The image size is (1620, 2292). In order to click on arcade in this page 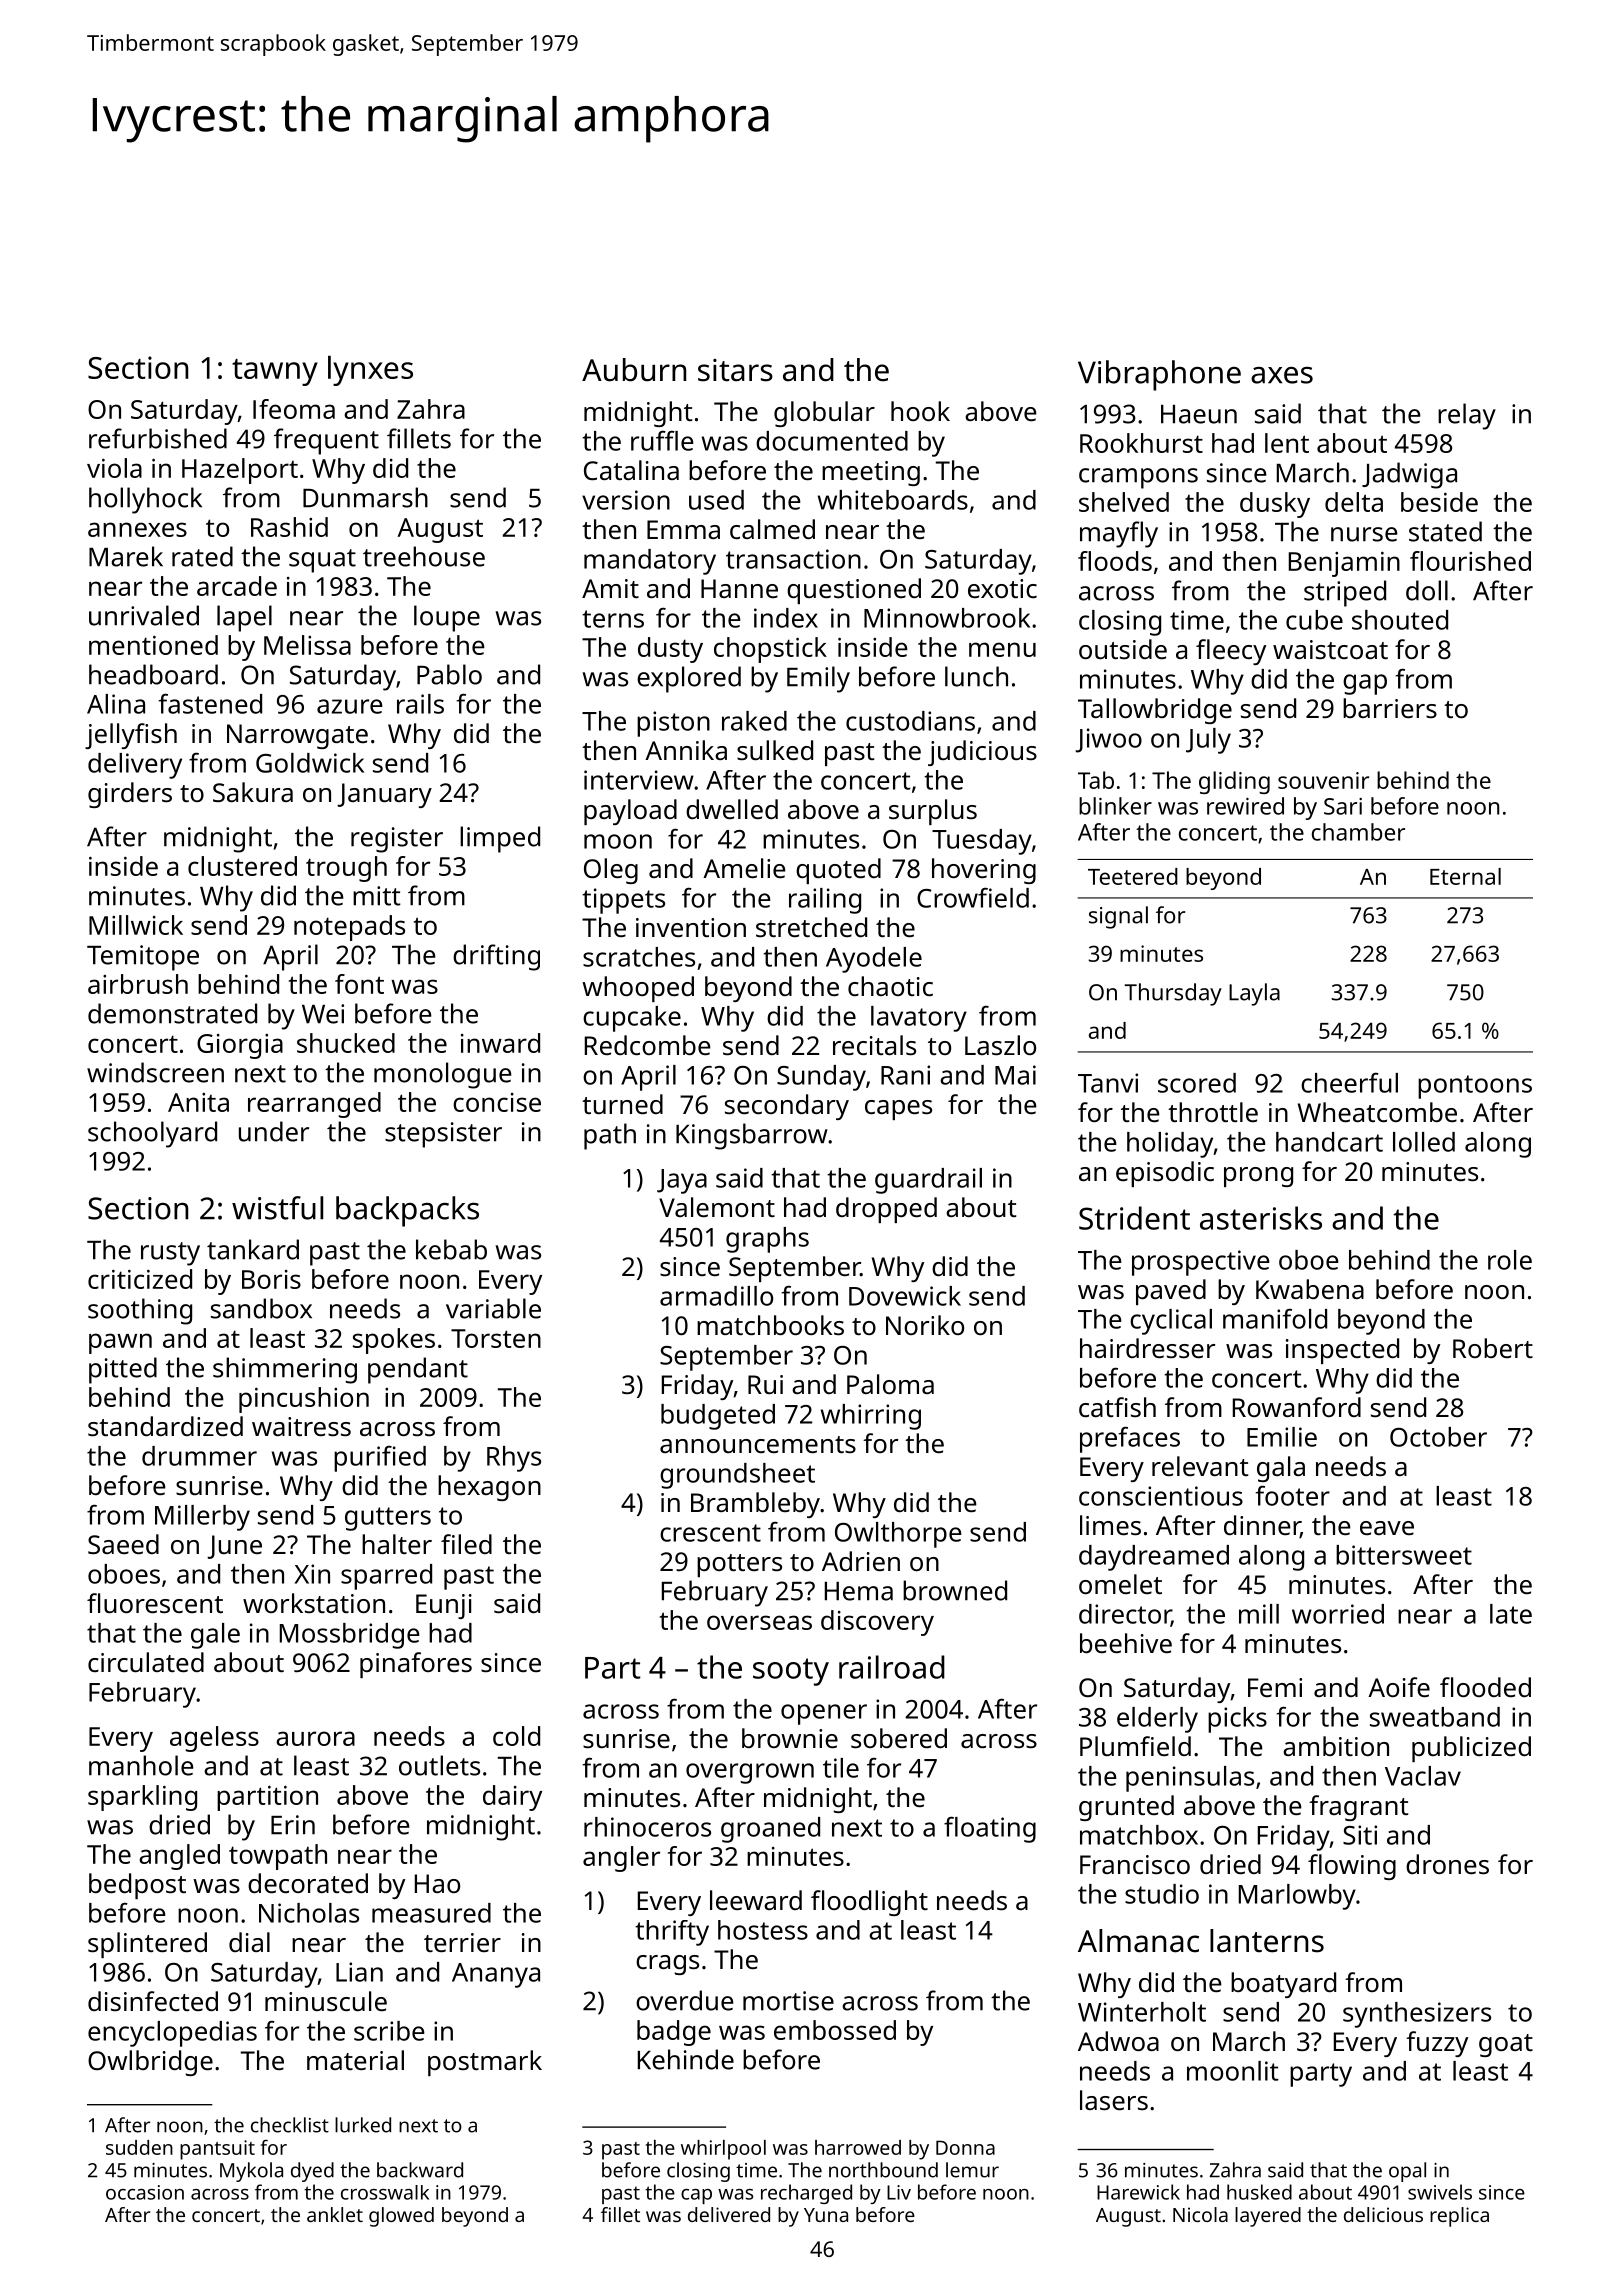, I will do `click(237, 586)`.
